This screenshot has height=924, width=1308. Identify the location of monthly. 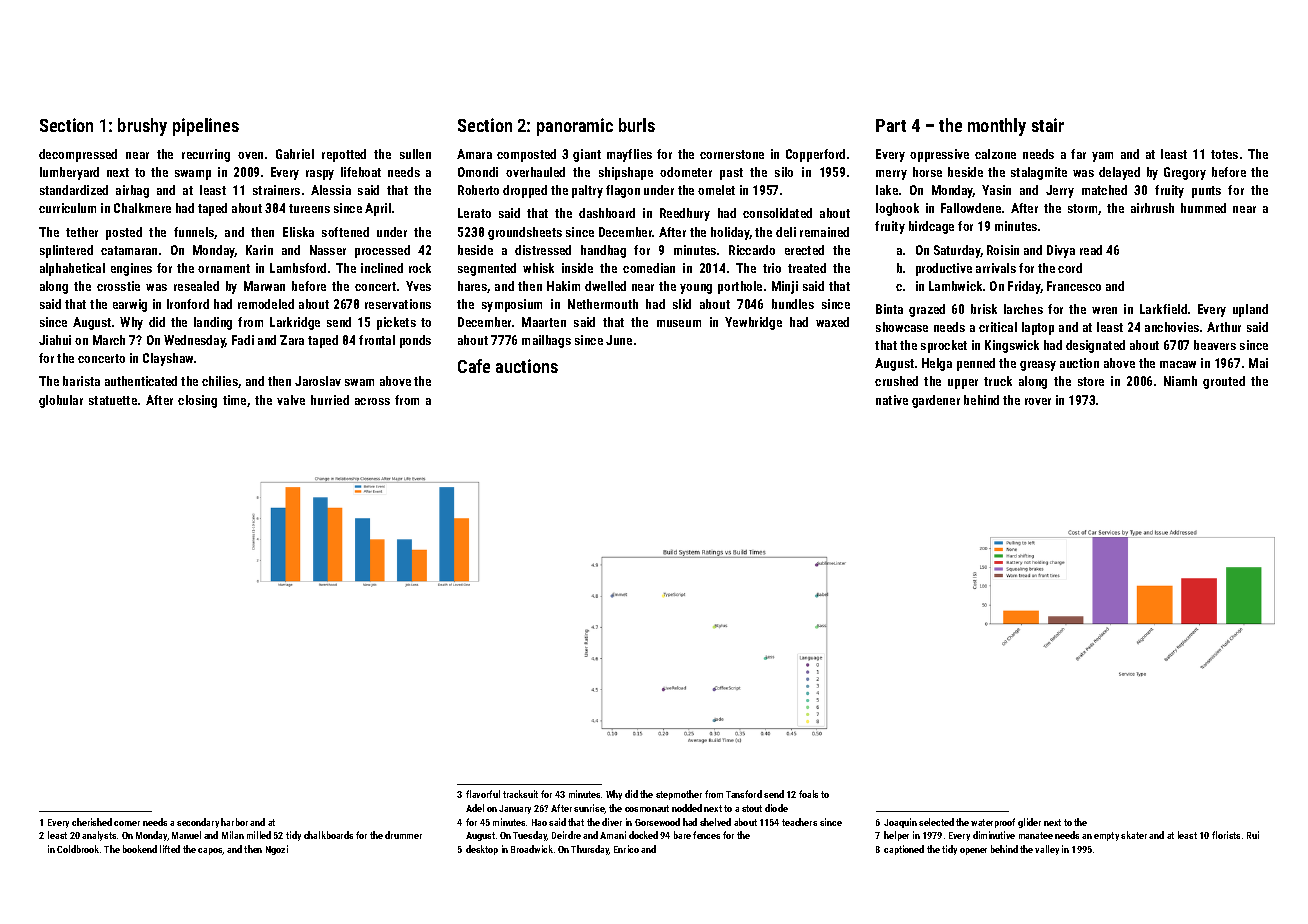
(997, 127).
